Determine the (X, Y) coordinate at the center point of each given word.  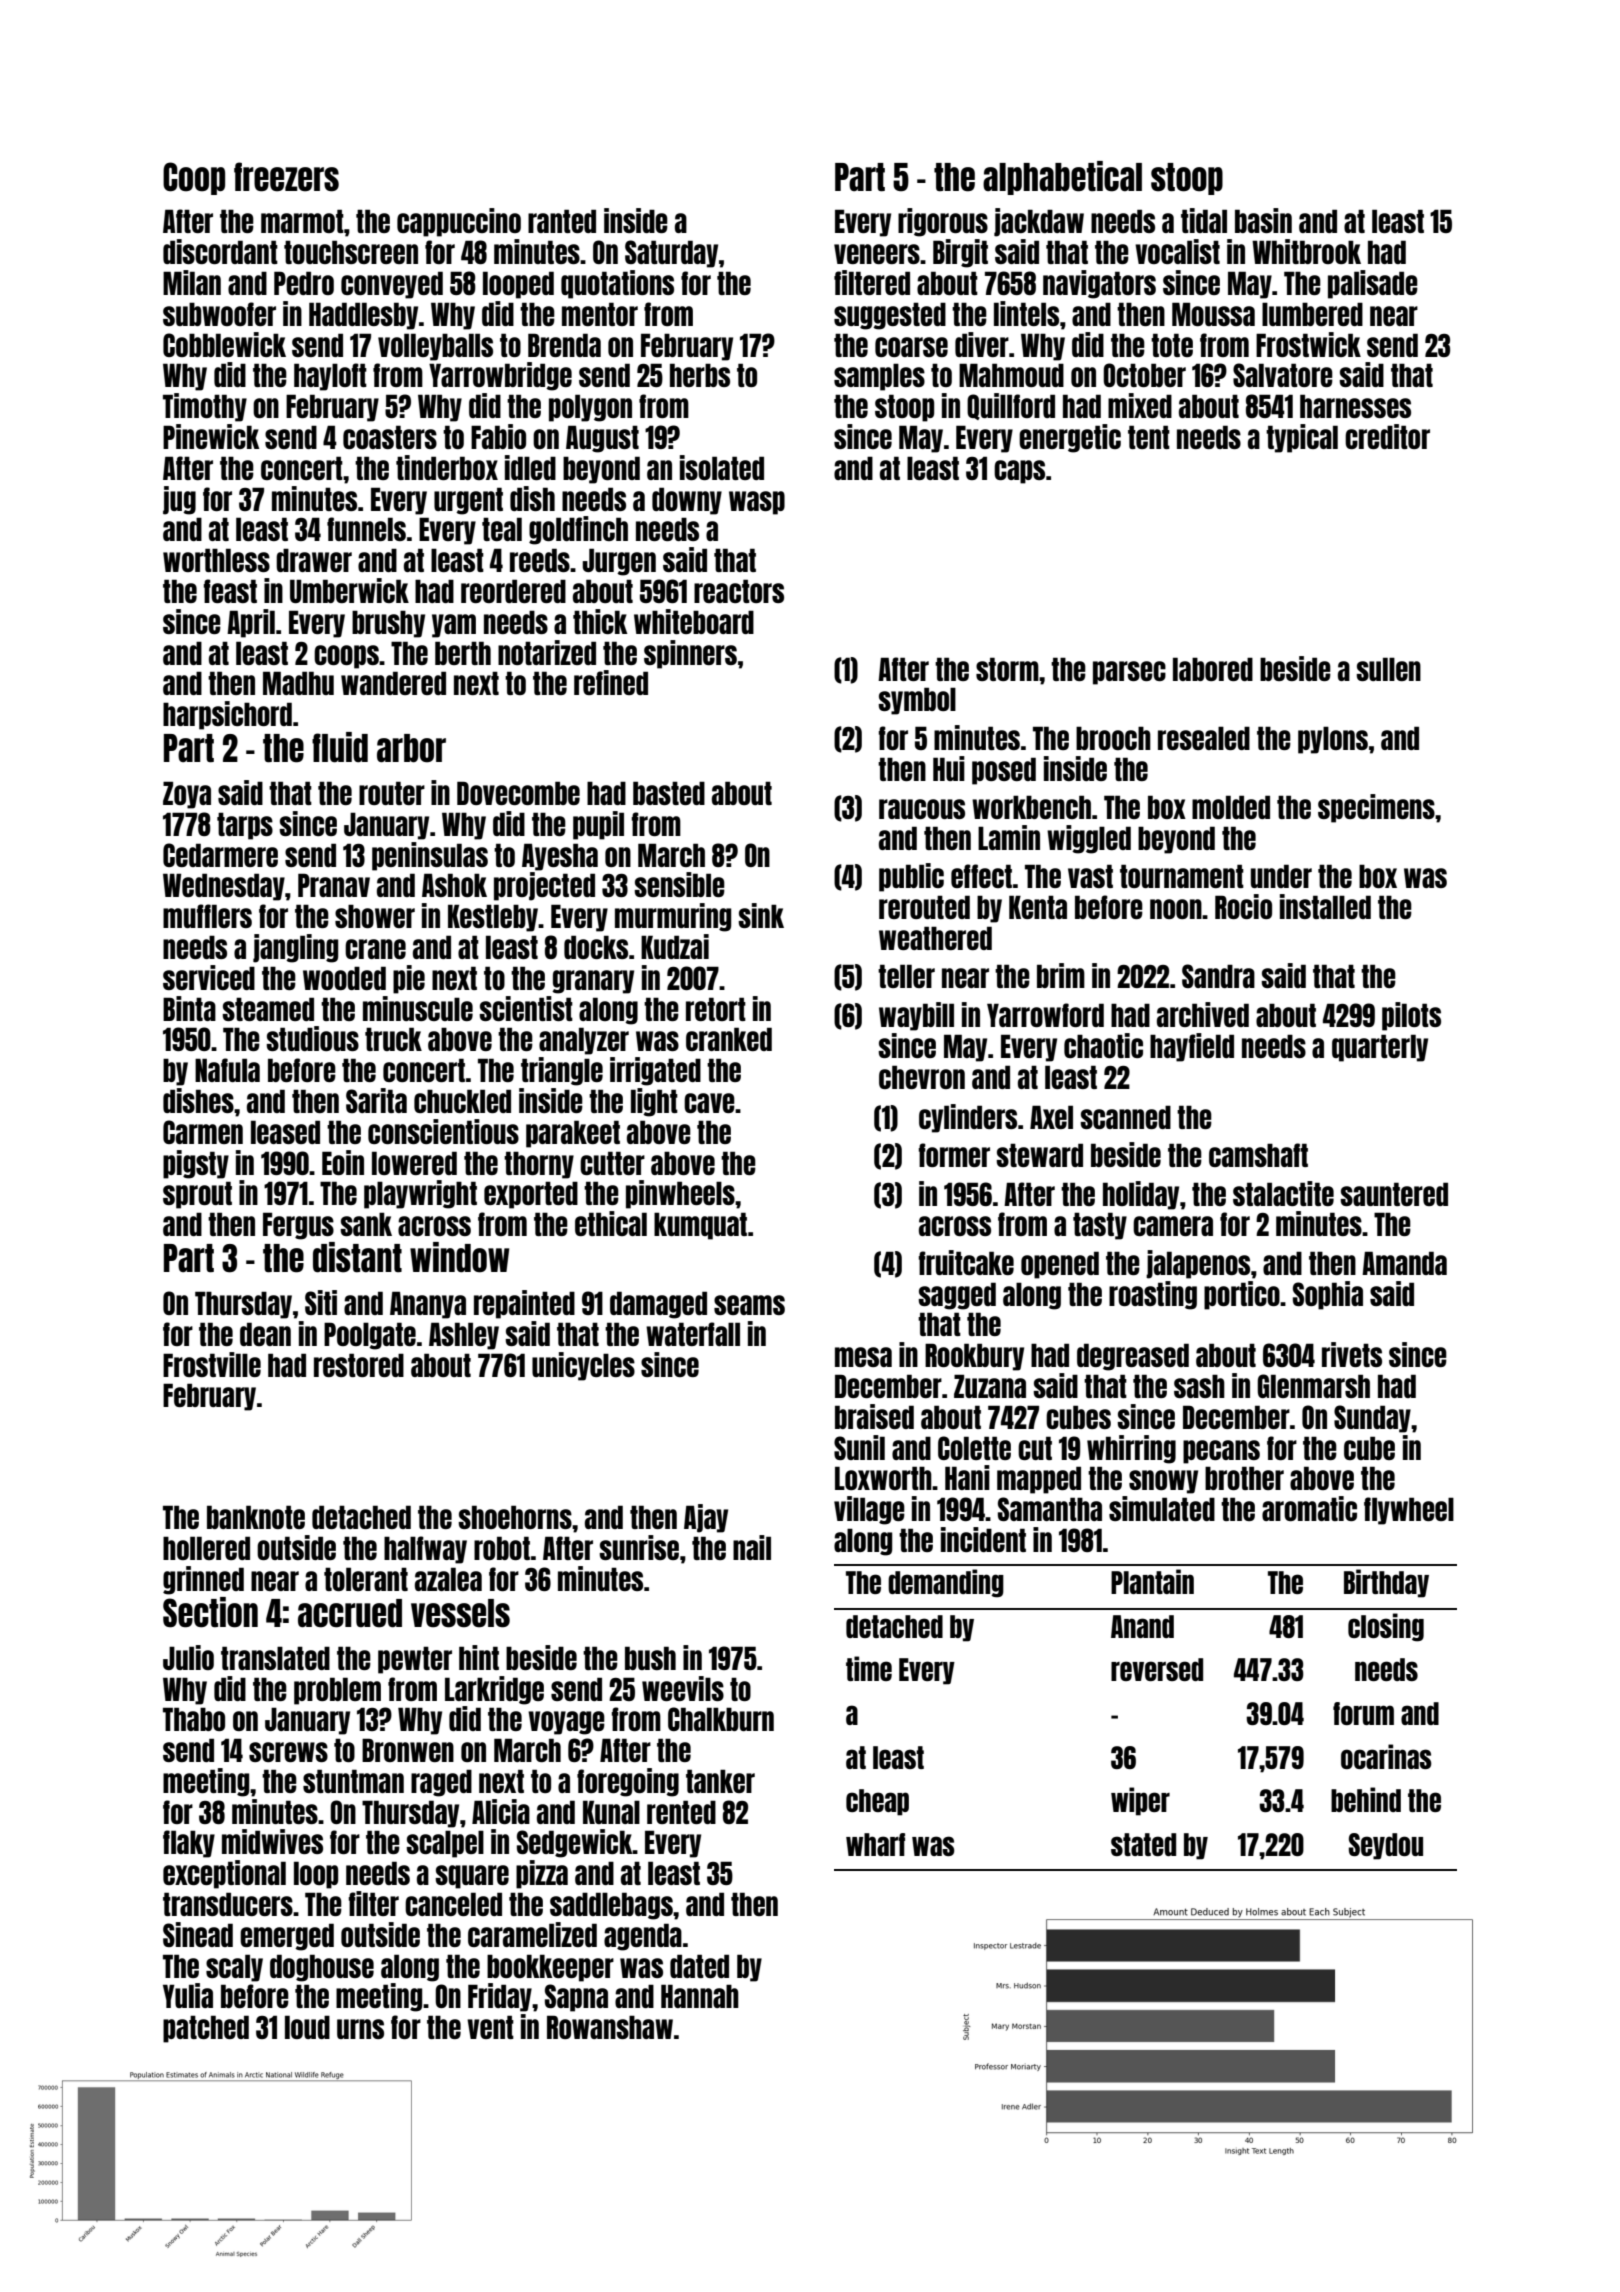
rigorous (943, 222)
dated (699, 1966)
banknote (256, 1517)
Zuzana (990, 1386)
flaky (189, 1844)
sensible (679, 884)
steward (1039, 1155)
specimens (1376, 808)
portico (1242, 1295)
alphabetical (1062, 178)
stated (1143, 1844)
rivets (1352, 1354)
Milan (192, 282)
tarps (245, 826)
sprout (197, 1195)
